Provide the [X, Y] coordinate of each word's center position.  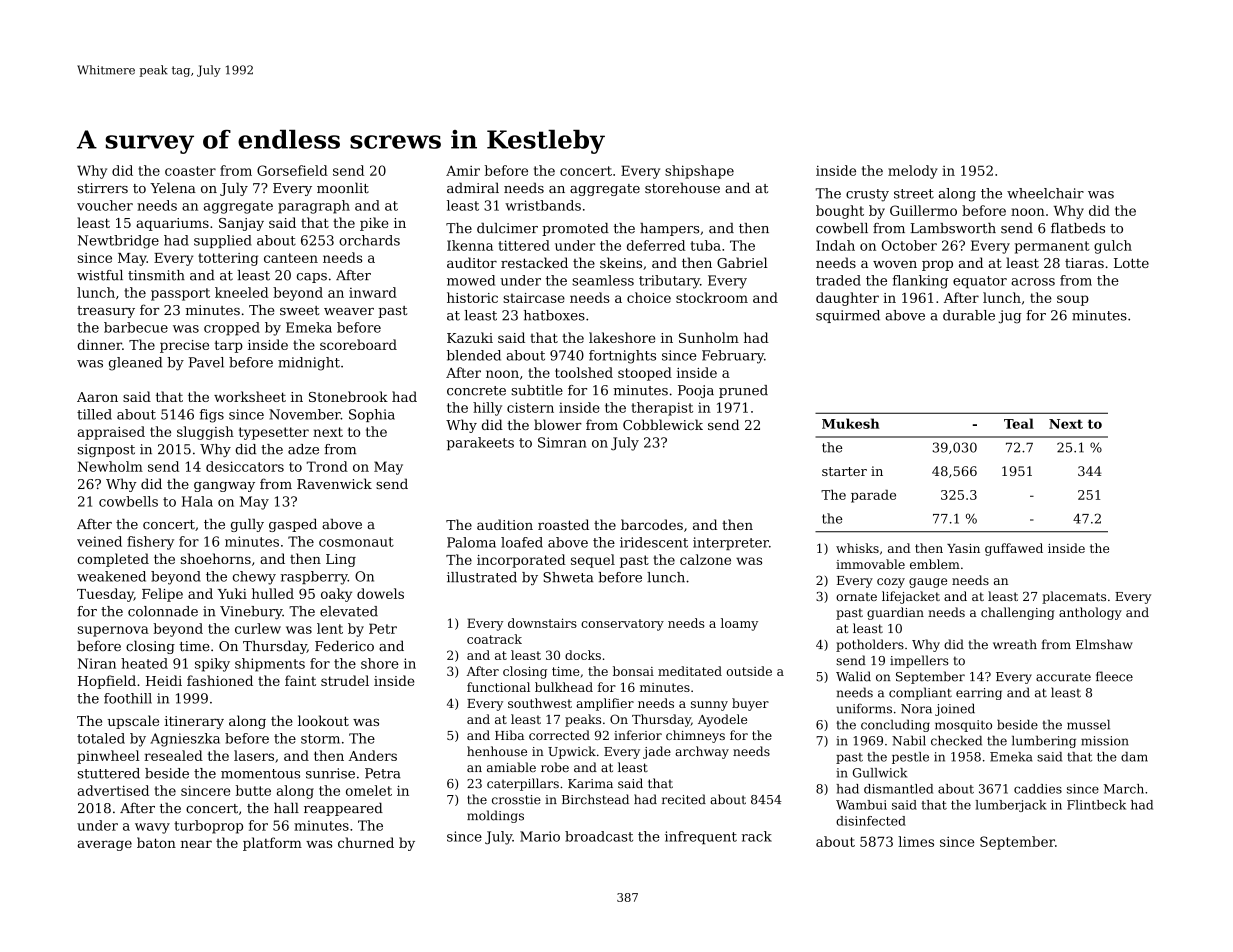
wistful [100, 275]
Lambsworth [953, 228]
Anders [373, 755]
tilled [94, 414]
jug [1010, 317]
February [733, 357]
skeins [621, 262]
